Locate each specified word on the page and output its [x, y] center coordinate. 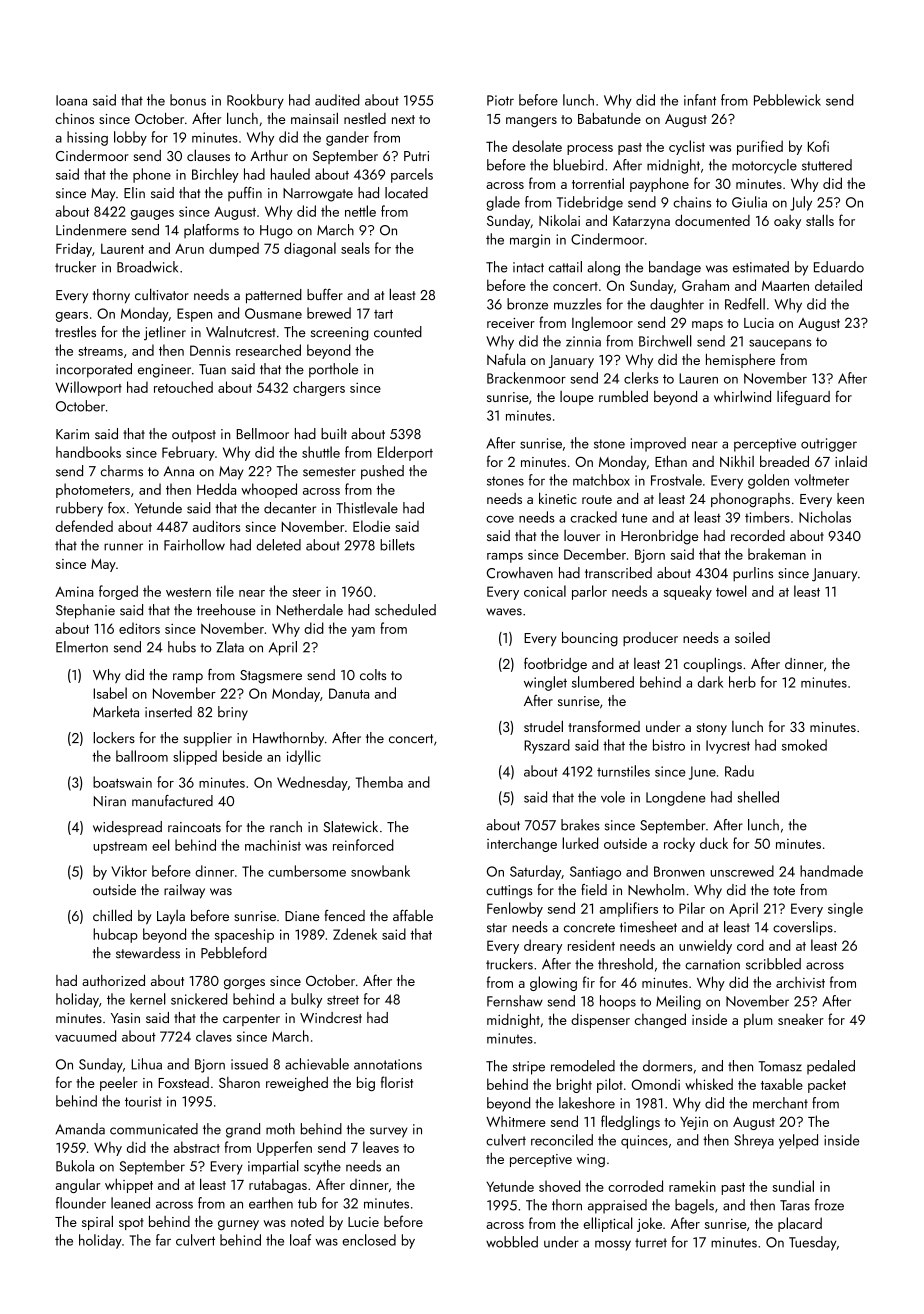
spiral [97, 1222]
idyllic [304, 757]
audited [337, 100]
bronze [527, 304]
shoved [559, 1186]
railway [184, 891]
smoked [804, 745]
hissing [87, 138]
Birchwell [665, 341]
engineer [164, 371]
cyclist [687, 147]
